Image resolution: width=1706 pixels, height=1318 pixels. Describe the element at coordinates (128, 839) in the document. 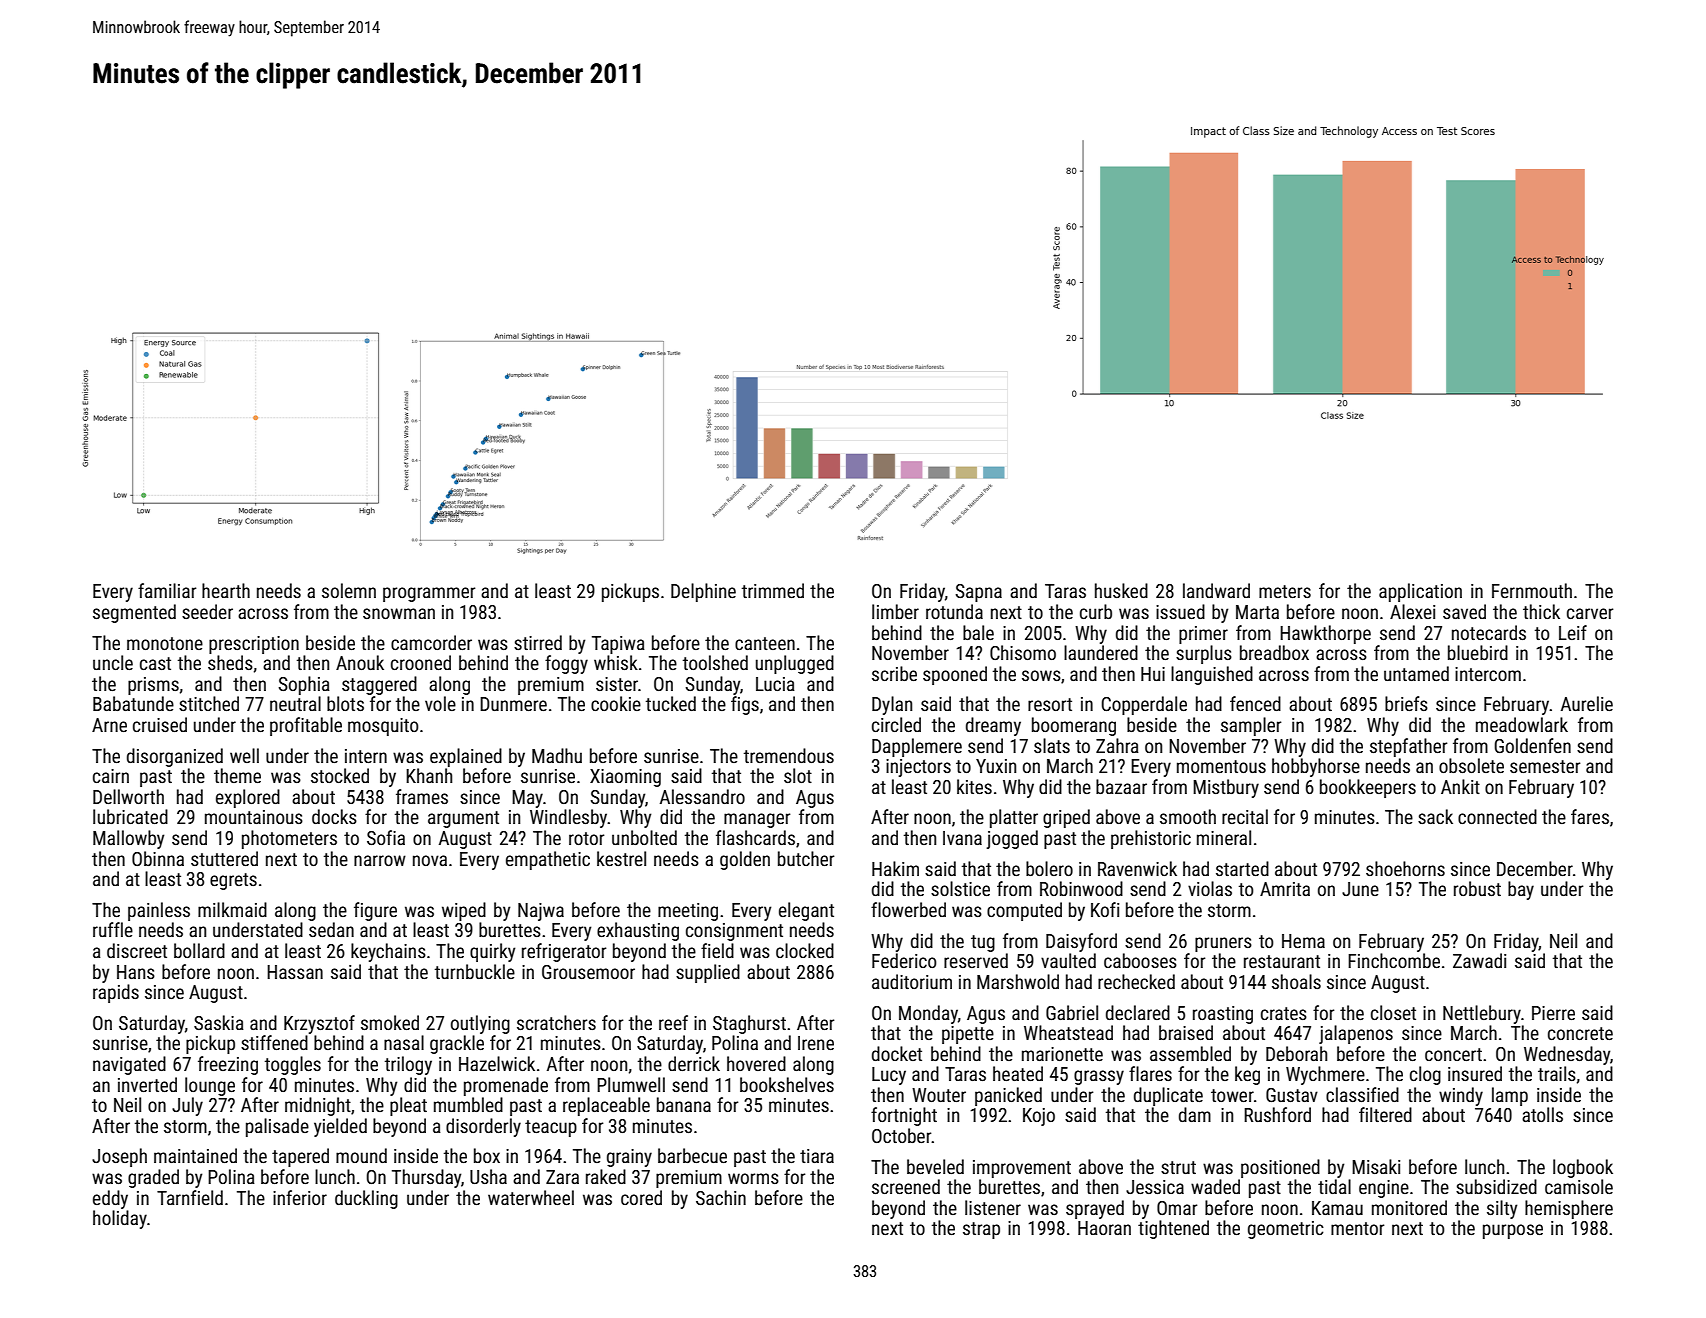

I see `Mallowby` at that location.
